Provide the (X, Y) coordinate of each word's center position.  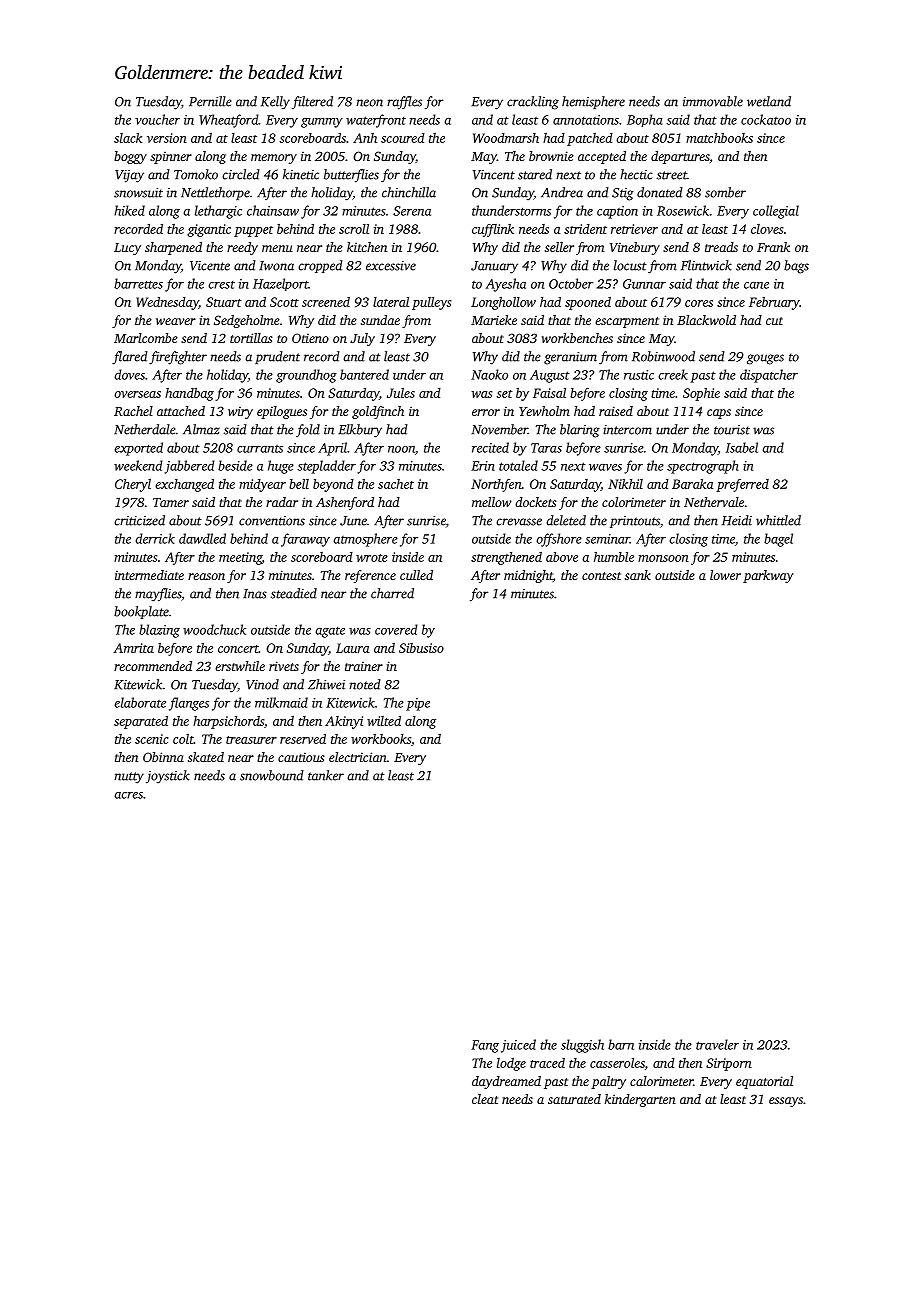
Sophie (701, 394)
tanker (326, 775)
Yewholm (544, 411)
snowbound (272, 775)
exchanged (184, 485)
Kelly (275, 103)
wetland (769, 101)
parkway (768, 576)
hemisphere (593, 102)
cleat (485, 1099)
